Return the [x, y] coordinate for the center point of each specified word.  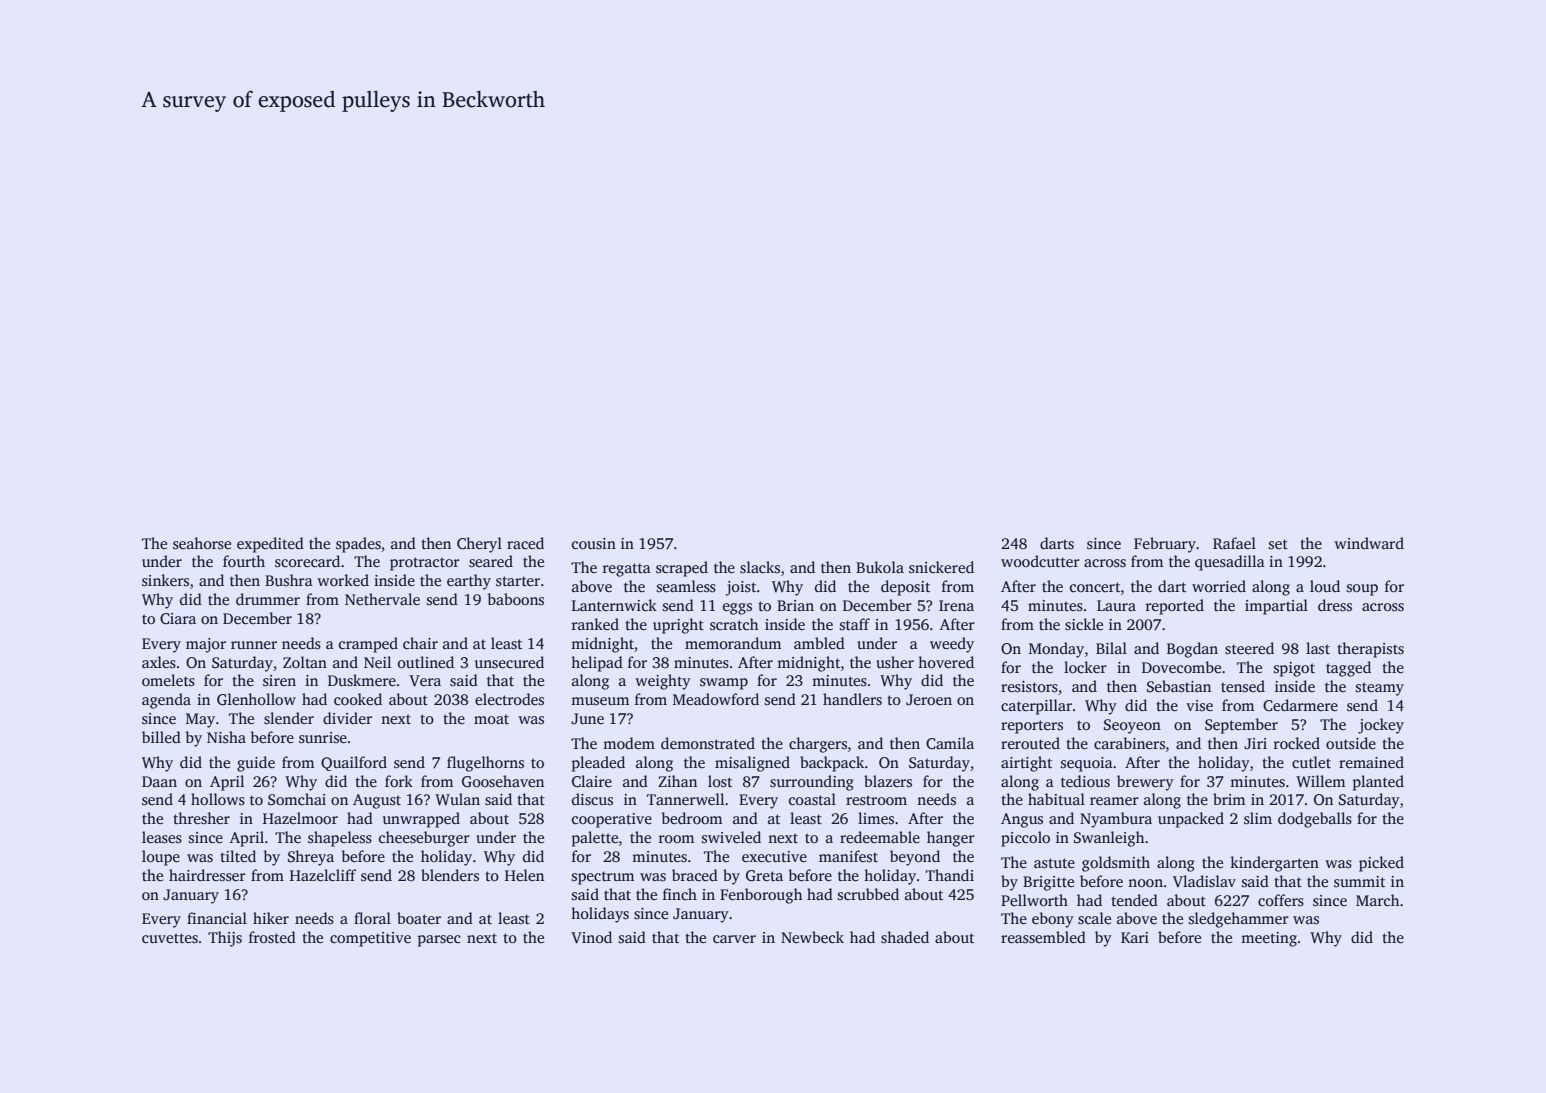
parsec [439, 941]
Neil [377, 662]
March [1377, 900]
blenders [450, 875]
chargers [818, 745]
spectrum [603, 878]
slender [289, 718]
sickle [1084, 624]
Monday [1056, 650]
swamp [724, 684]
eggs [737, 609]
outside [1351, 743]
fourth [244, 561]
